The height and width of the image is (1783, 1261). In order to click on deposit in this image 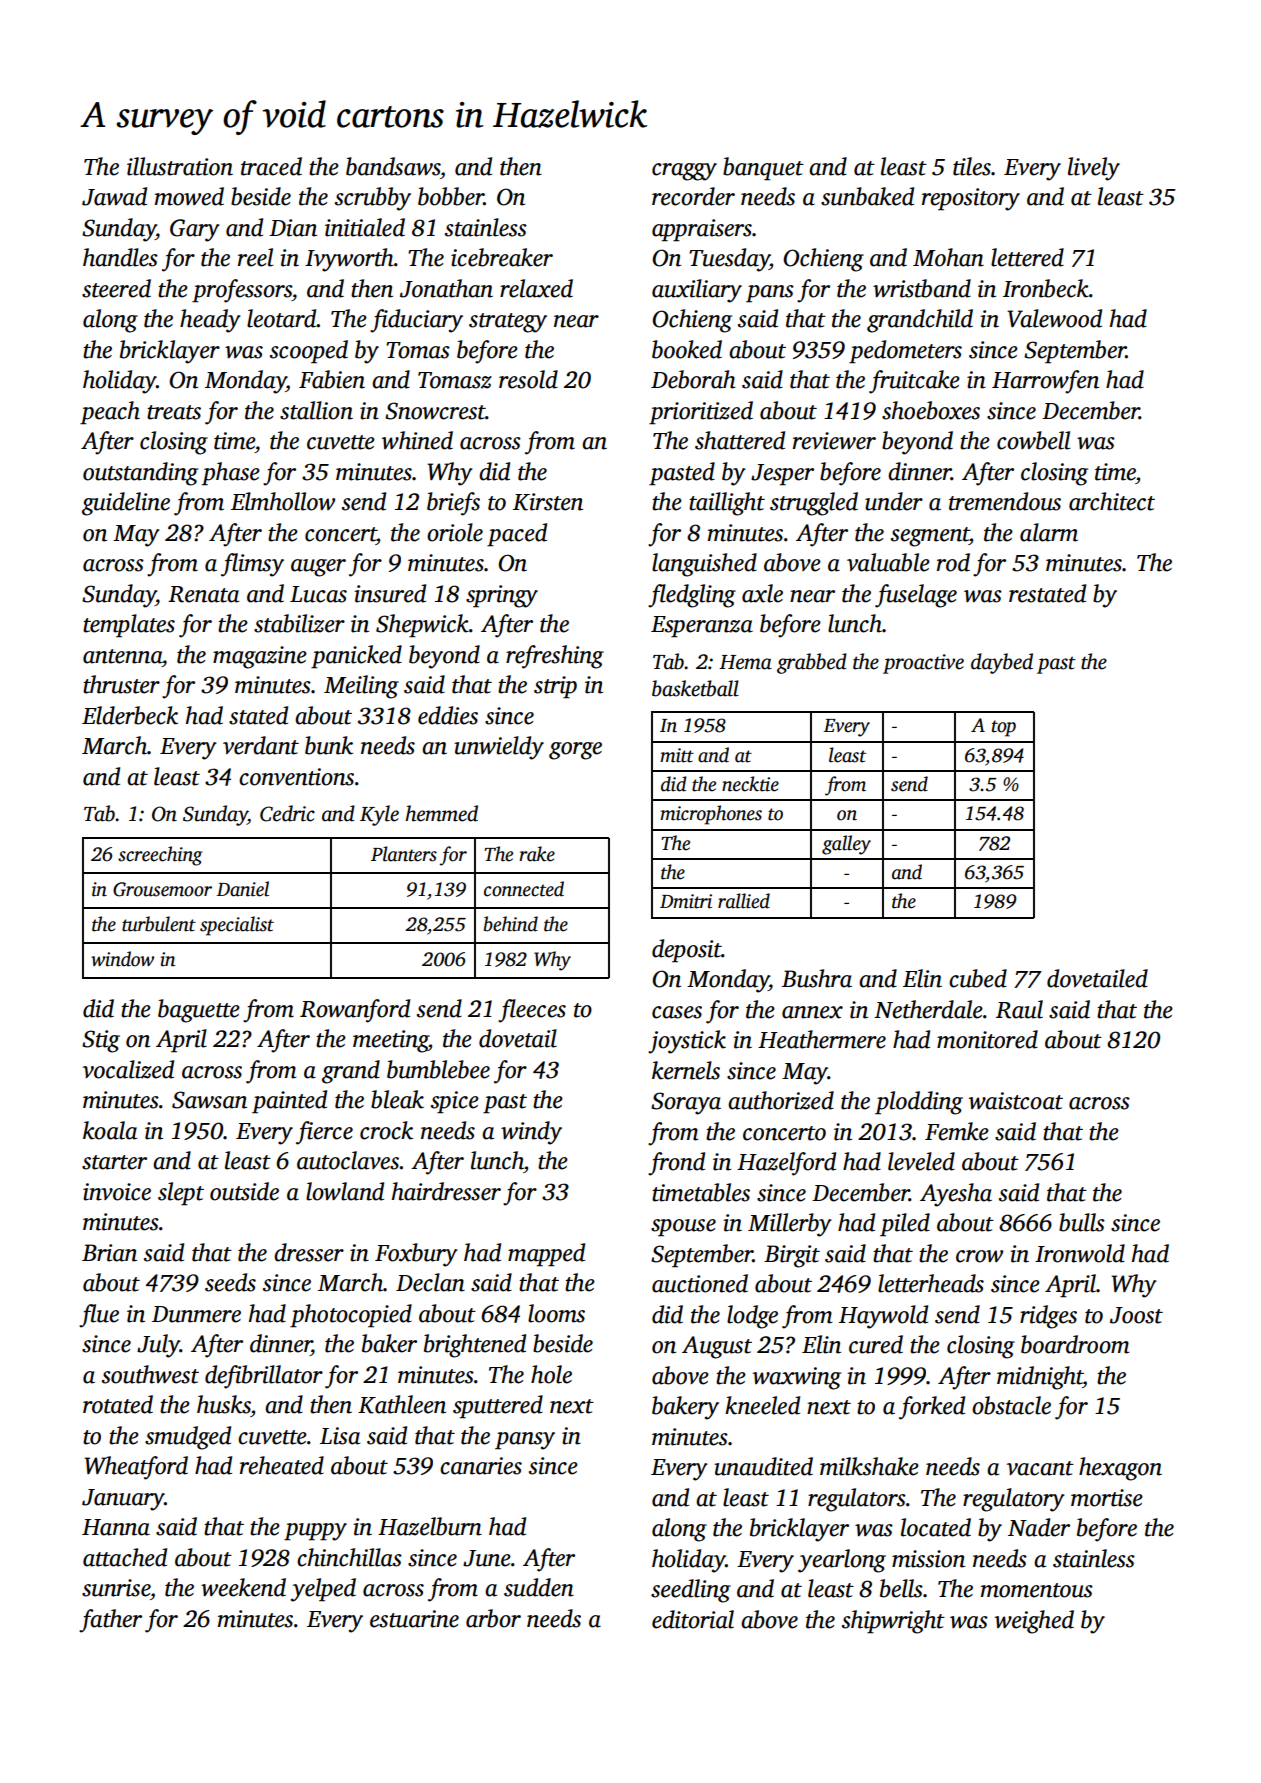, I will do `click(687, 951)`.
